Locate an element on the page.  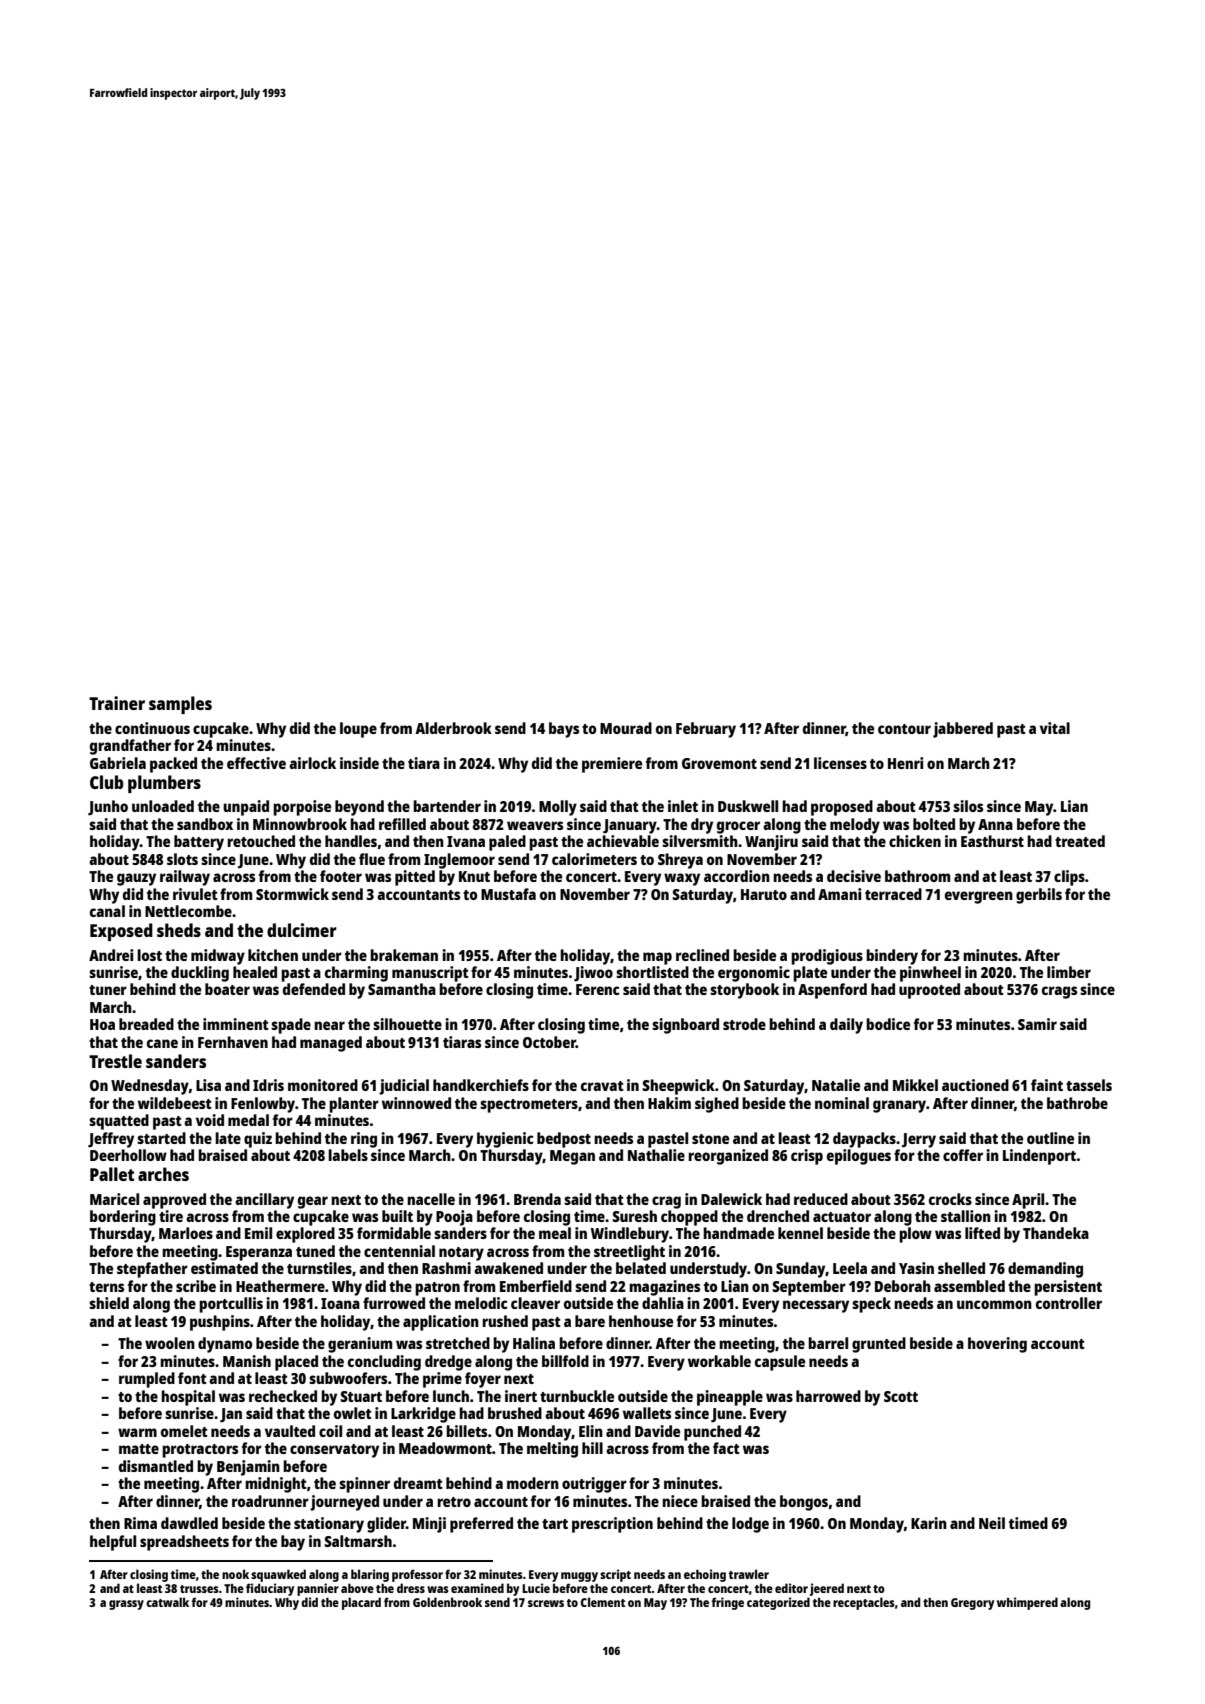
Nettlecombe is located at coordinates (188, 911).
